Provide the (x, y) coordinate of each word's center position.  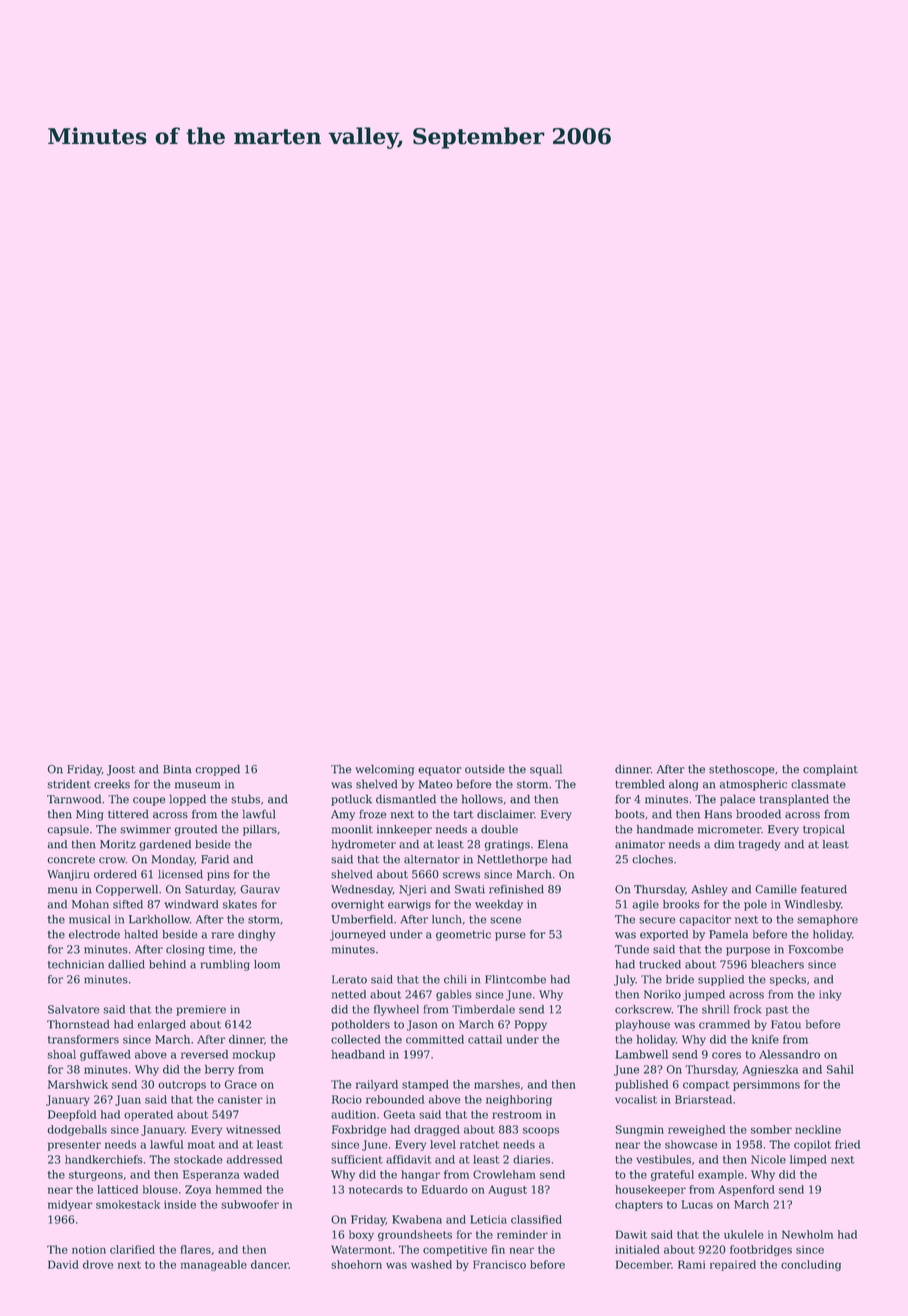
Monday (173, 860)
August (507, 1190)
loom (267, 964)
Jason (422, 1025)
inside (180, 1204)
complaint (830, 770)
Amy (343, 815)
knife (765, 1039)
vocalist (636, 1099)
